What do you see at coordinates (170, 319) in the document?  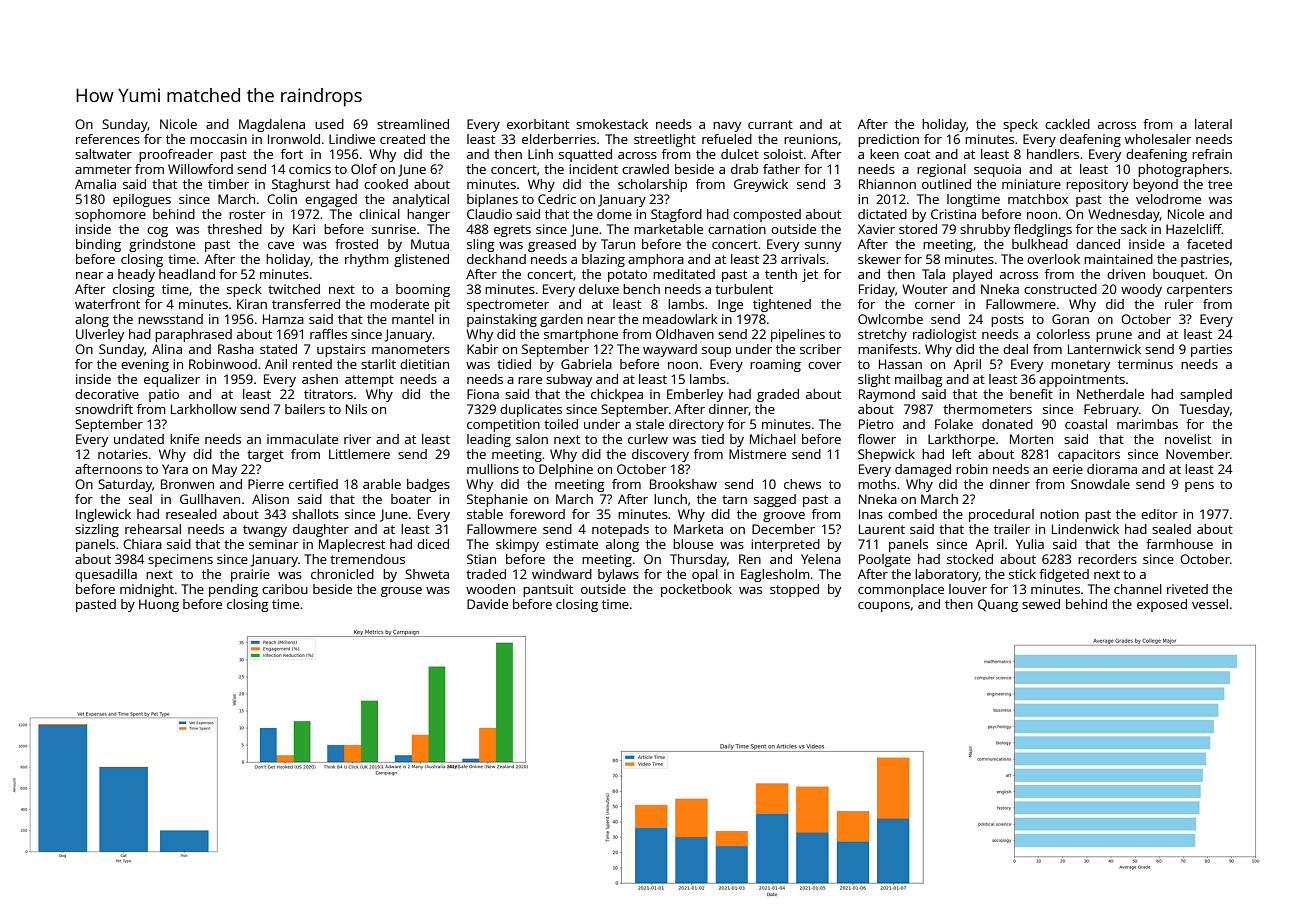 I see `newsstand` at bounding box center [170, 319].
